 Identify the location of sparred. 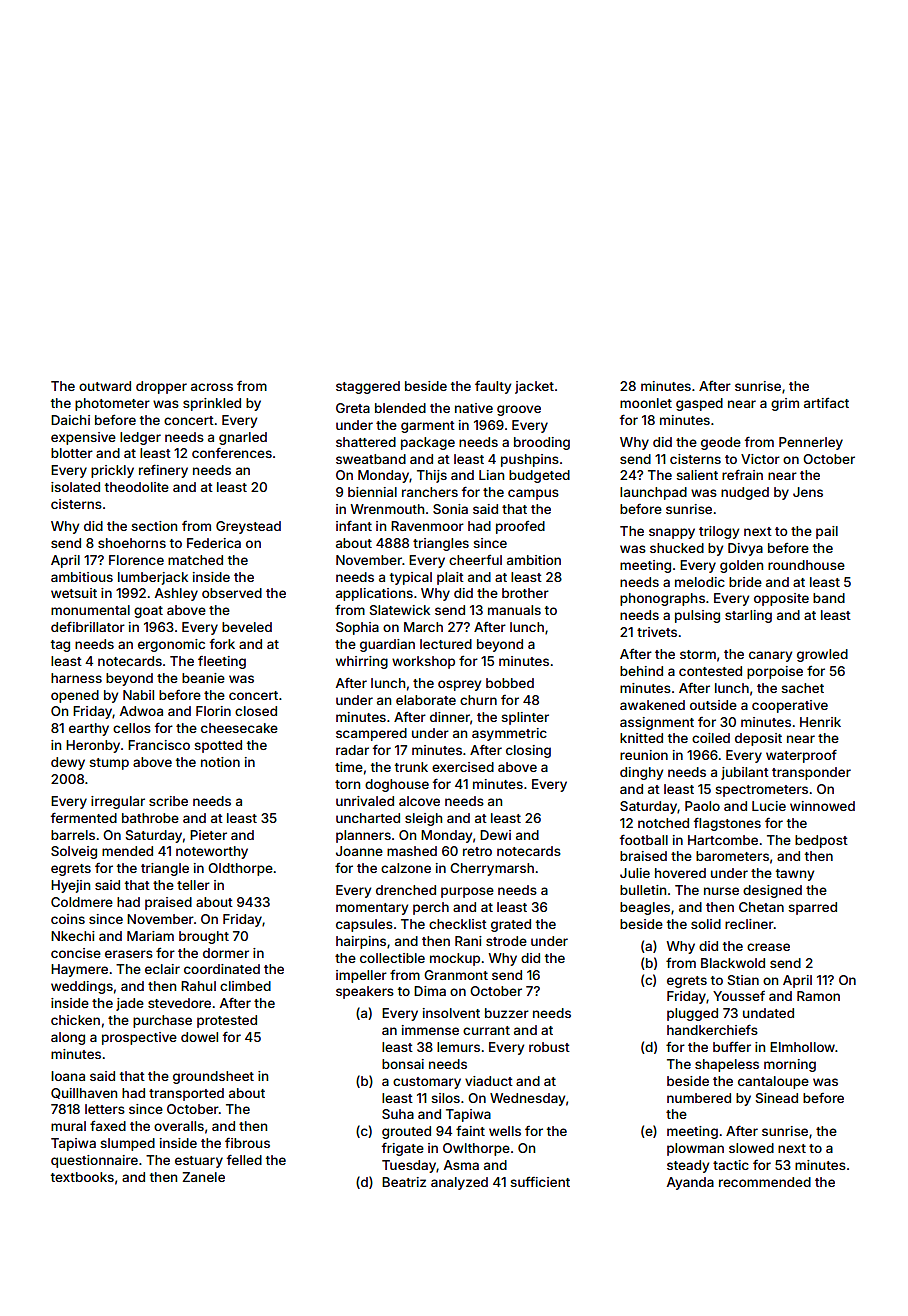
(812, 908).
